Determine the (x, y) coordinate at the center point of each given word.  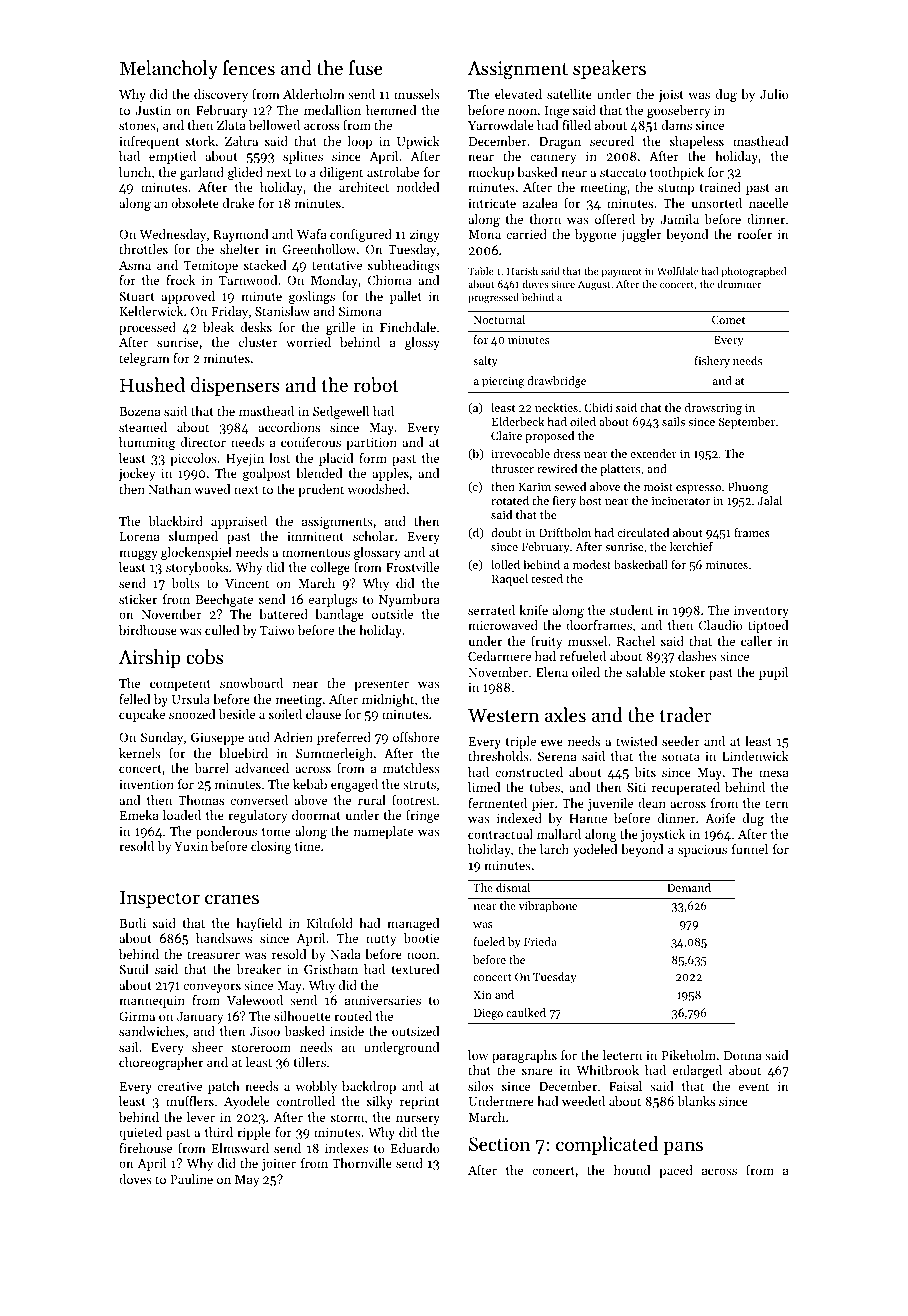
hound (632, 1170)
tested (547, 578)
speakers (609, 69)
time (307, 846)
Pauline (191, 1179)
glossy (422, 343)
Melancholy (169, 69)
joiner (279, 1165)
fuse (366, 67)
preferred (344, 738)
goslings (312, 297)
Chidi (598, 407)
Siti (636, 787)
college (330, 568)
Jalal (770, 500)
